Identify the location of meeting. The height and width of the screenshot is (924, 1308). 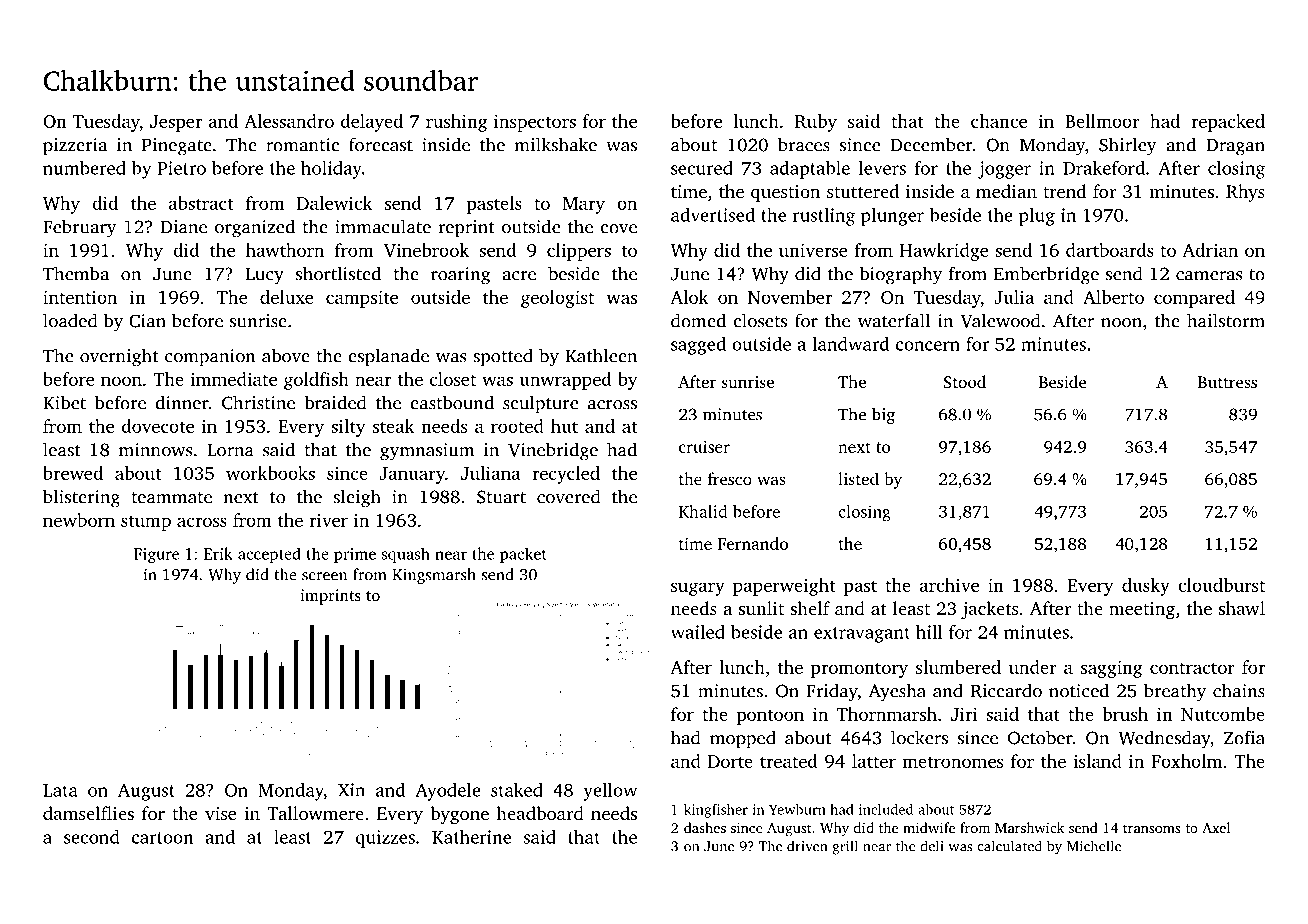
(1142, 610).
